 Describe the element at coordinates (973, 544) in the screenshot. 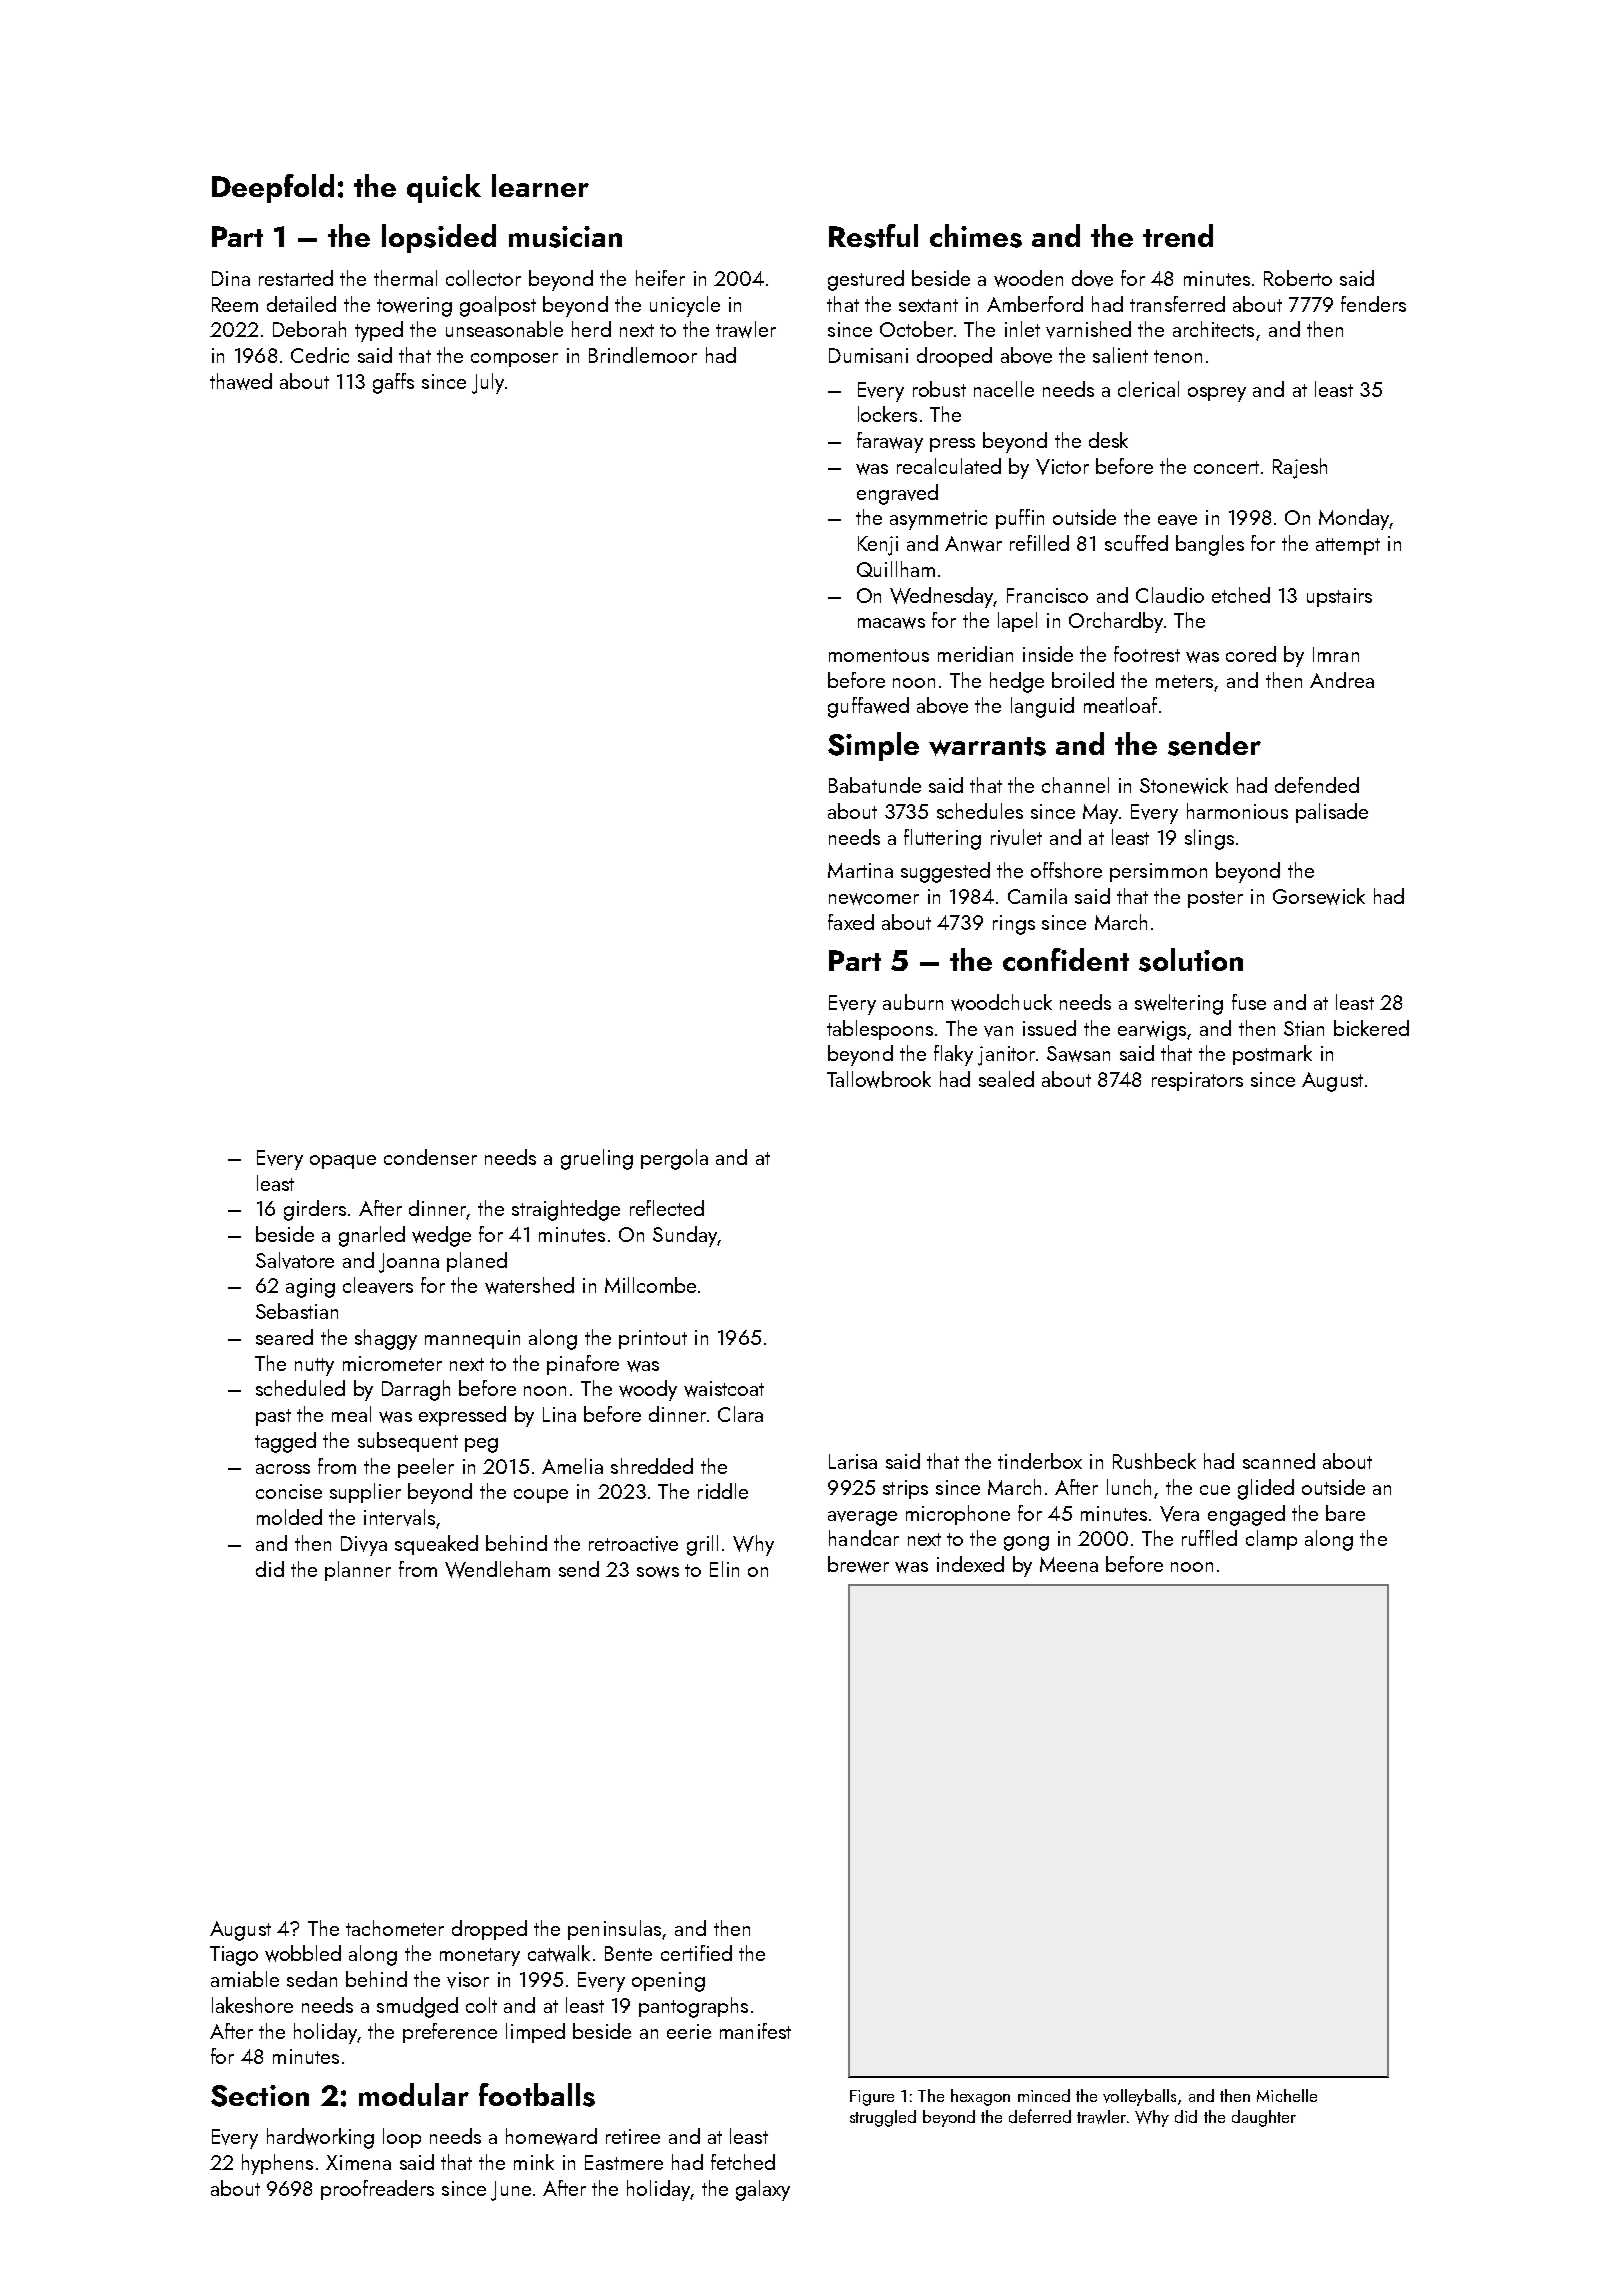

I see `Anwar` at that location.
